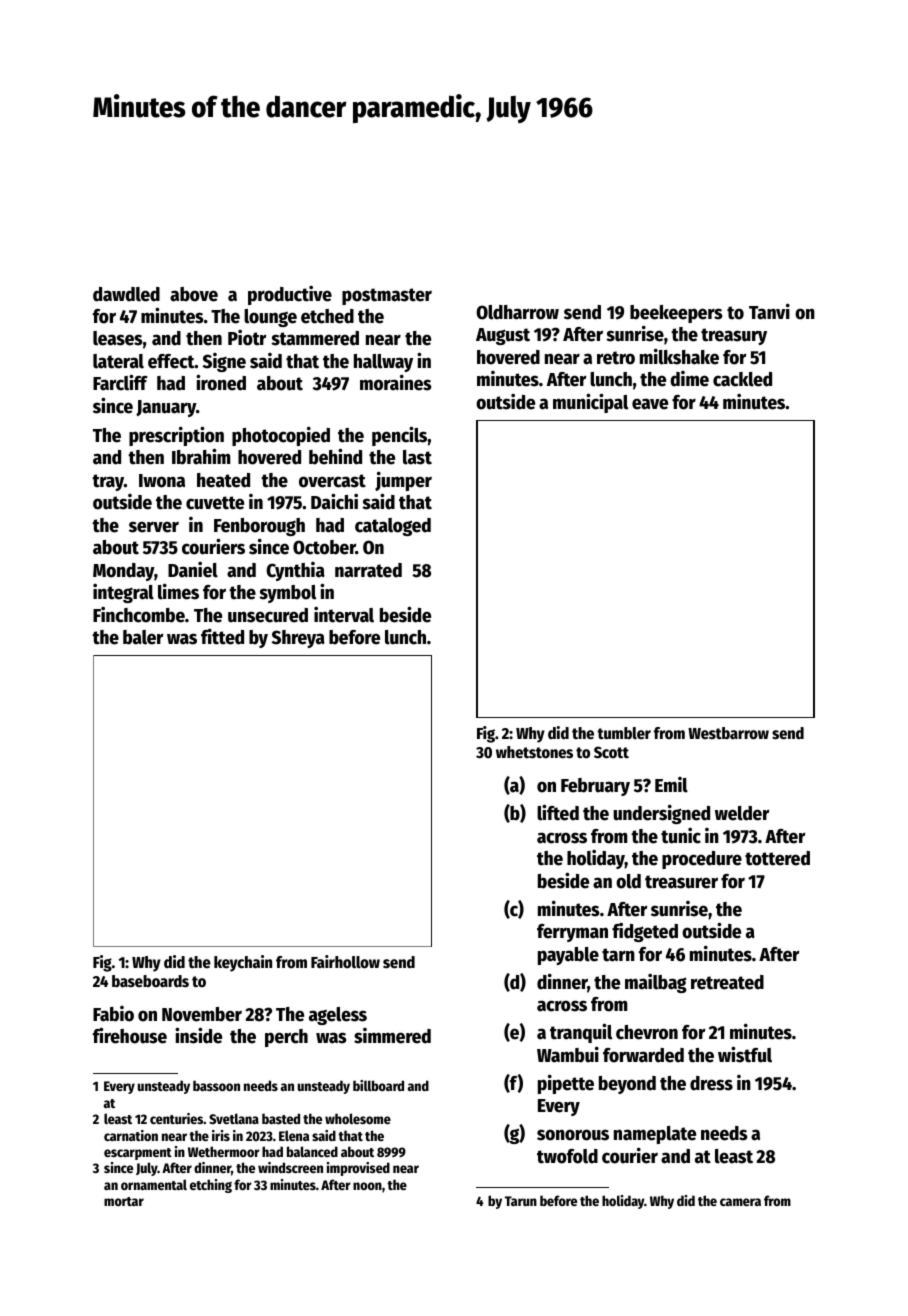 The width and height of the page is (908, 1316). I want to click on dawdled, so click(126, 294).
